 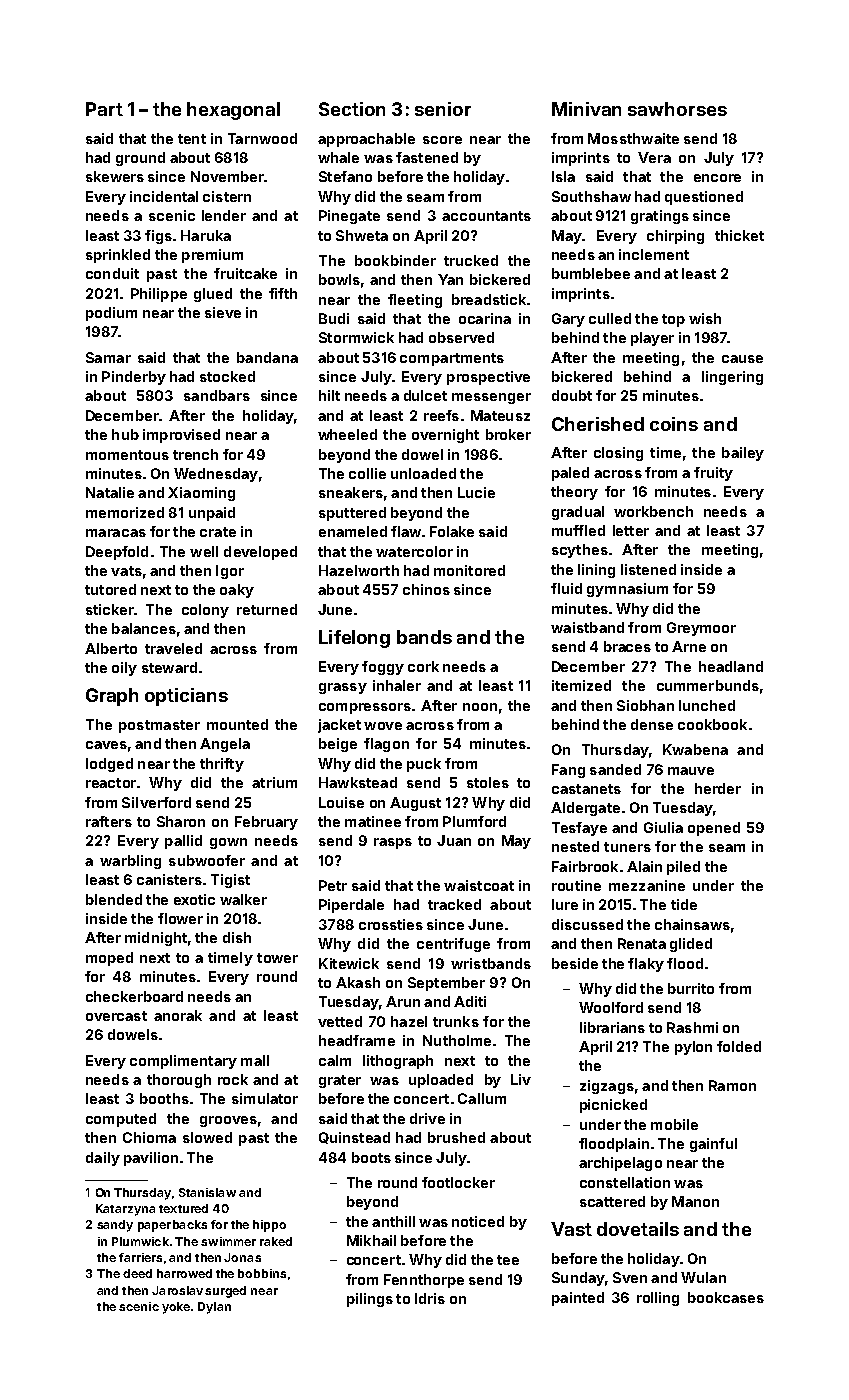 What do you see at coordinates (578, 1299) in the document?
I see `painted` at bounding box center [578, 1299].
